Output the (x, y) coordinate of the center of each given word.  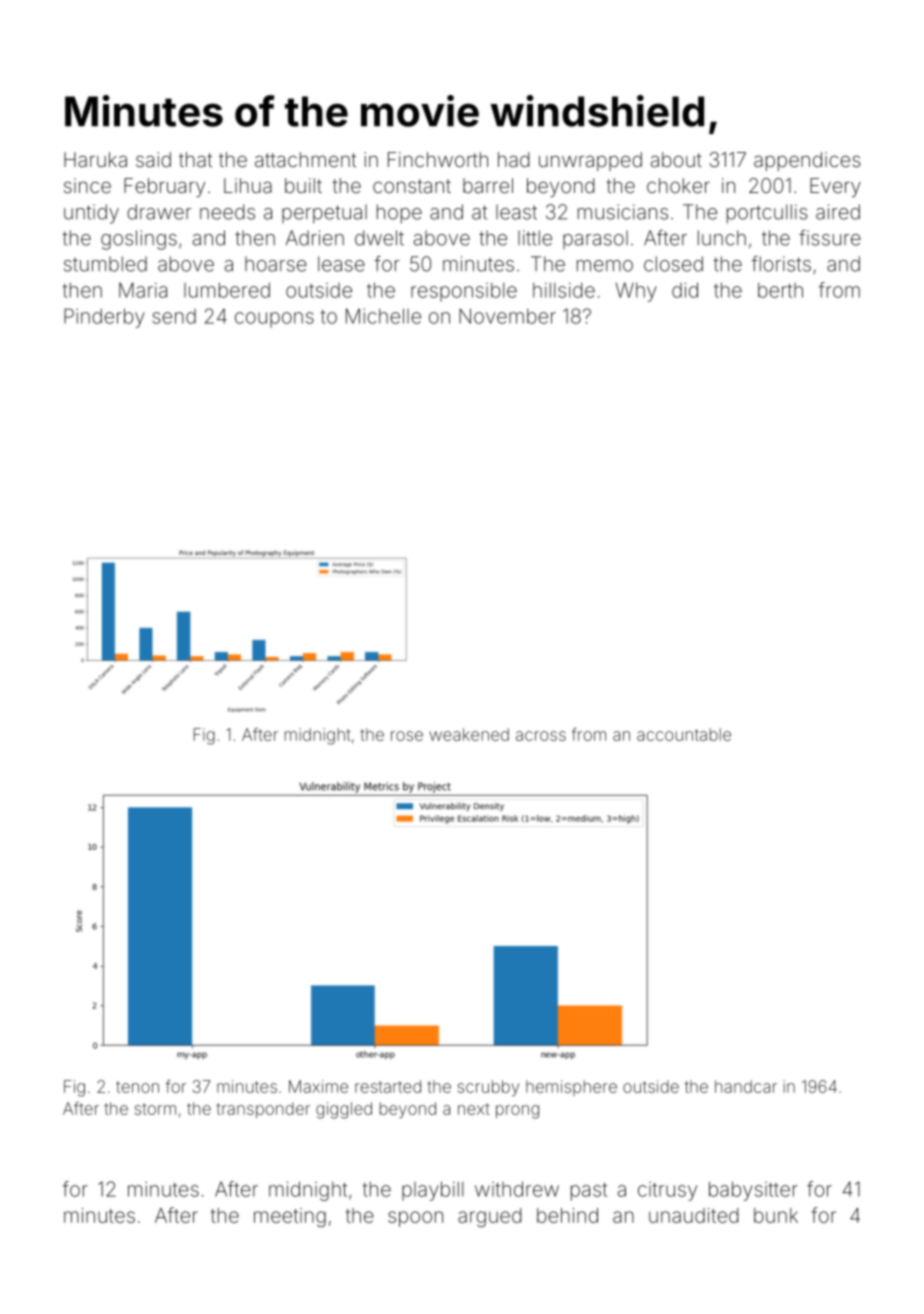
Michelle (383, 316)
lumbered (227, 290)
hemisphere (571, 1088)
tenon (137, 1087)
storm (155, 1109)
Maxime (318, 1086)
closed (673, 264)
